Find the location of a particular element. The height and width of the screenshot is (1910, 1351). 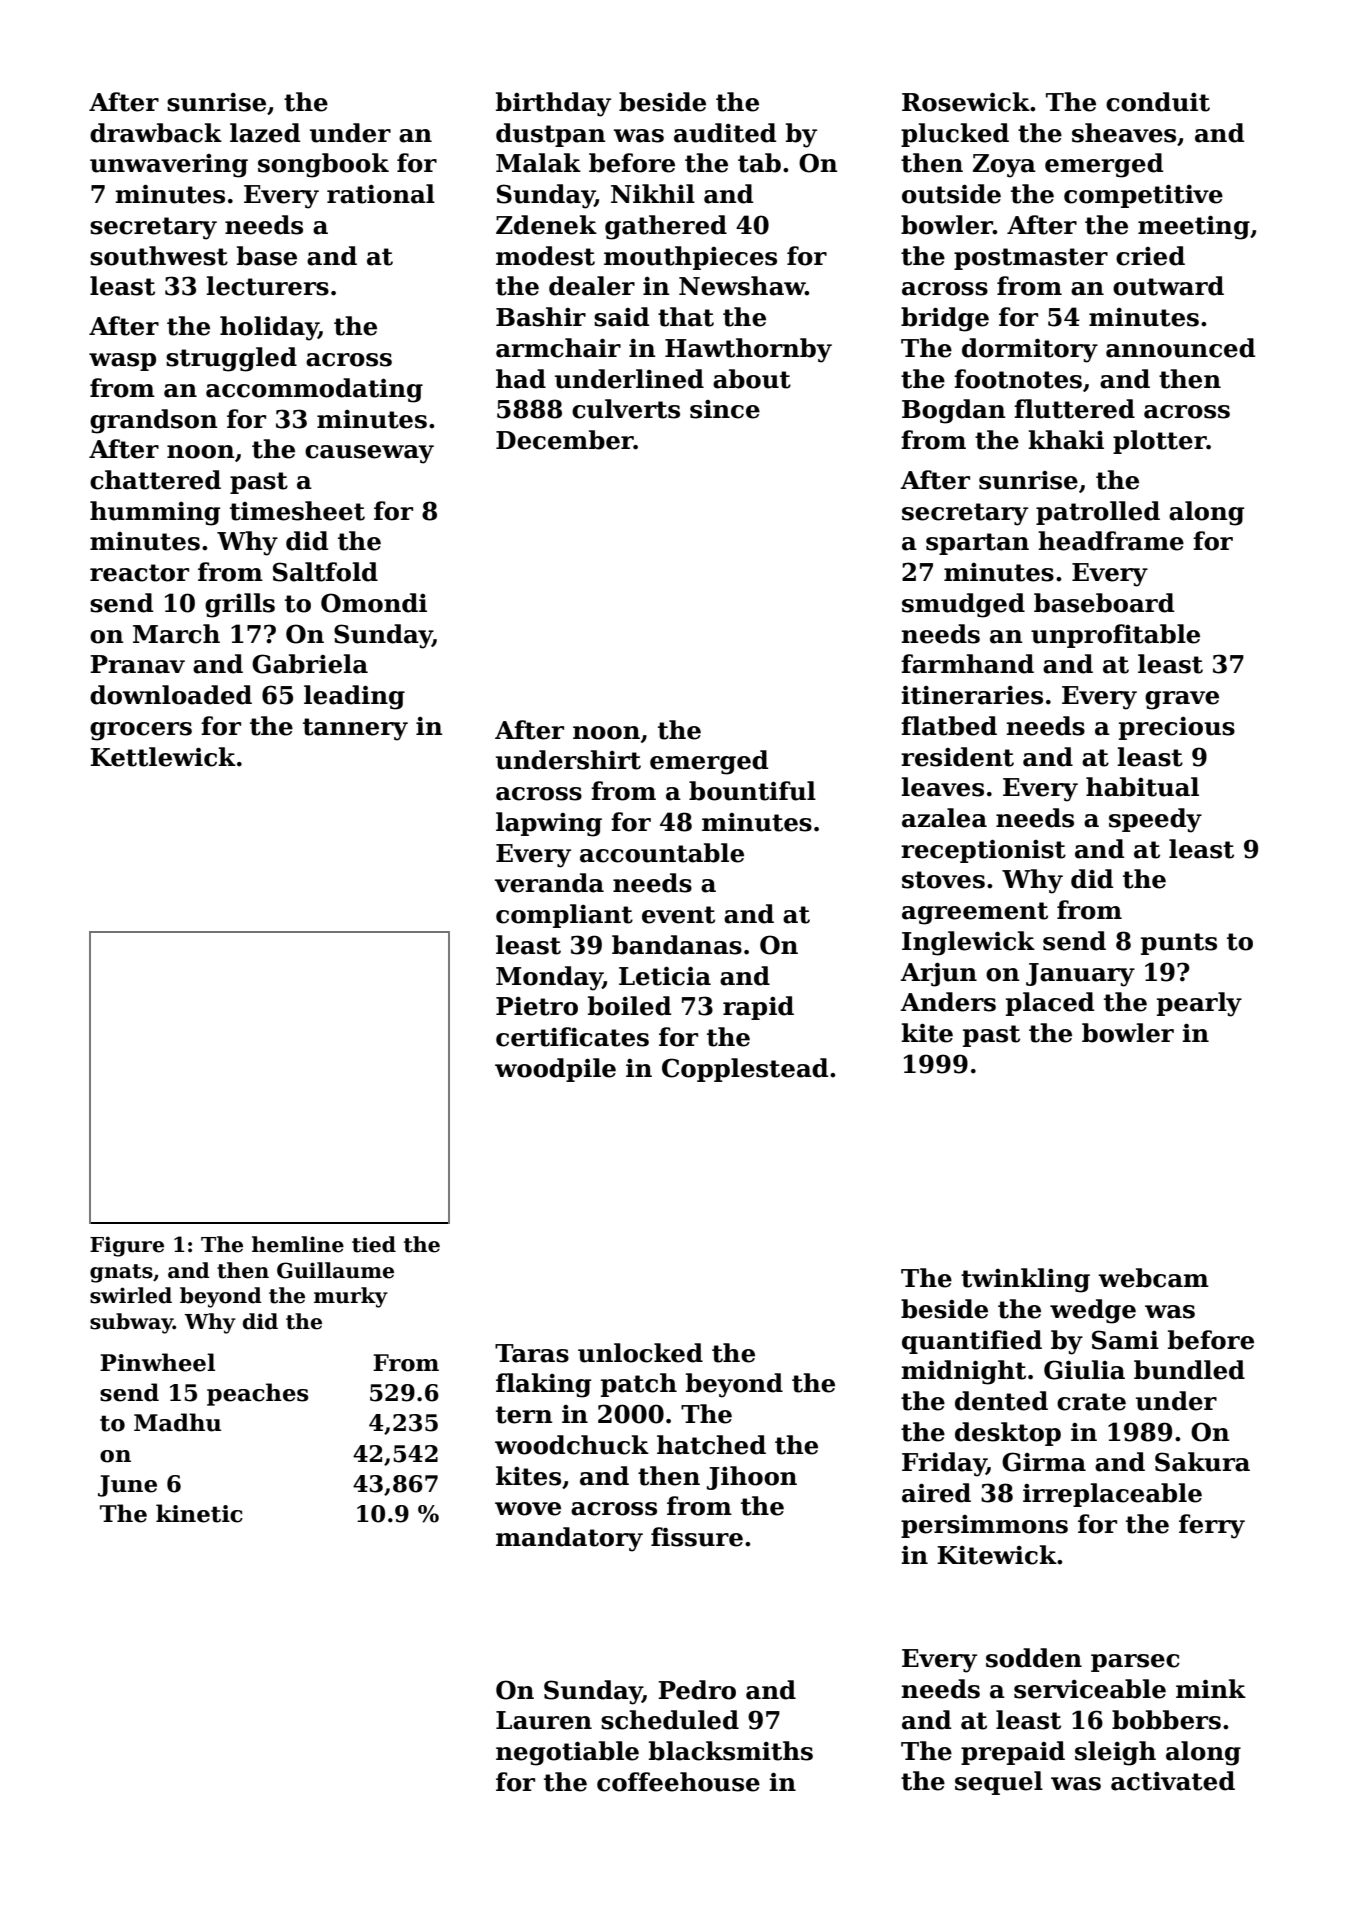

coffeehouse is located at coordinates (678, 1782).
